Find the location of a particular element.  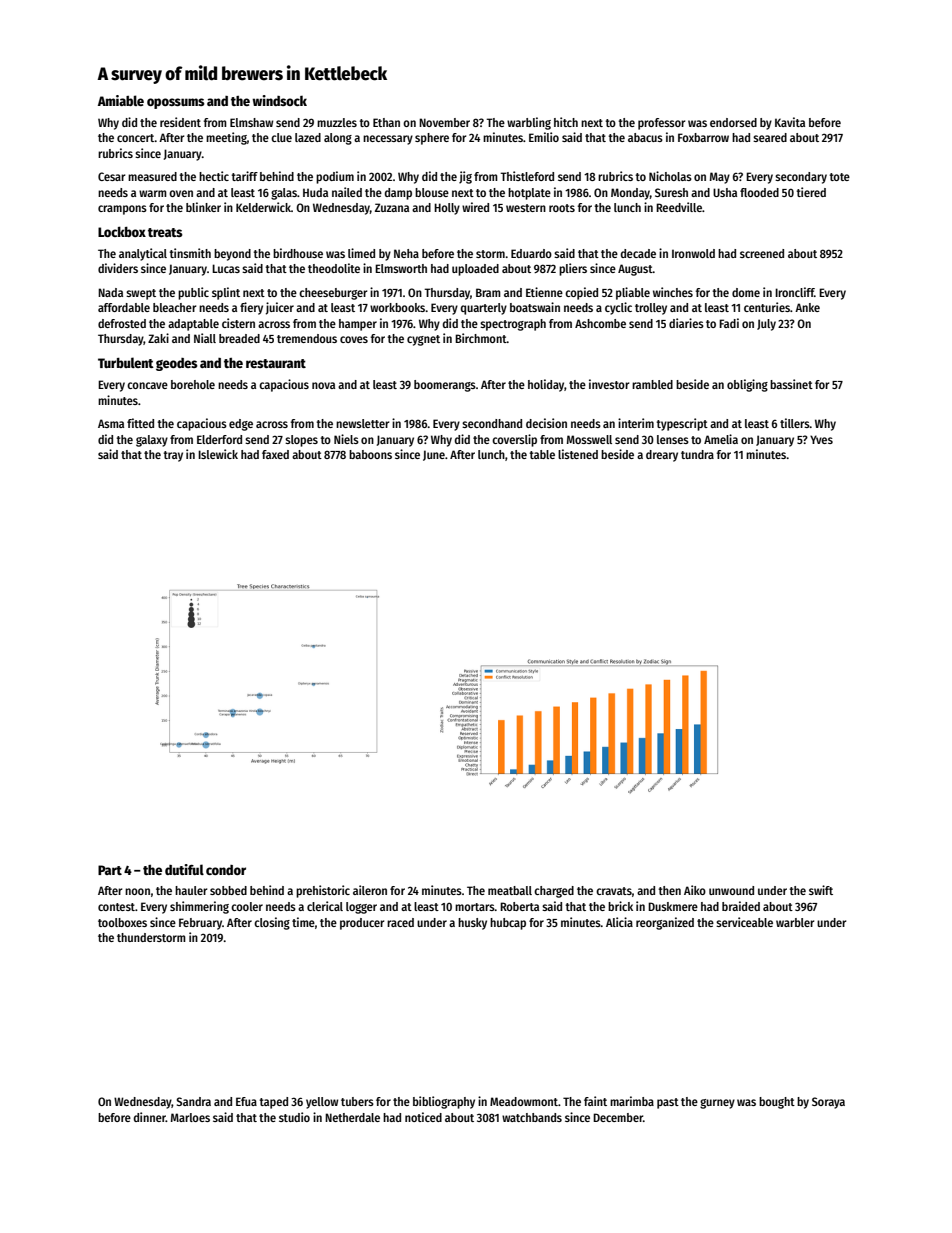

Amiable is located at coordinates (121, 100).
